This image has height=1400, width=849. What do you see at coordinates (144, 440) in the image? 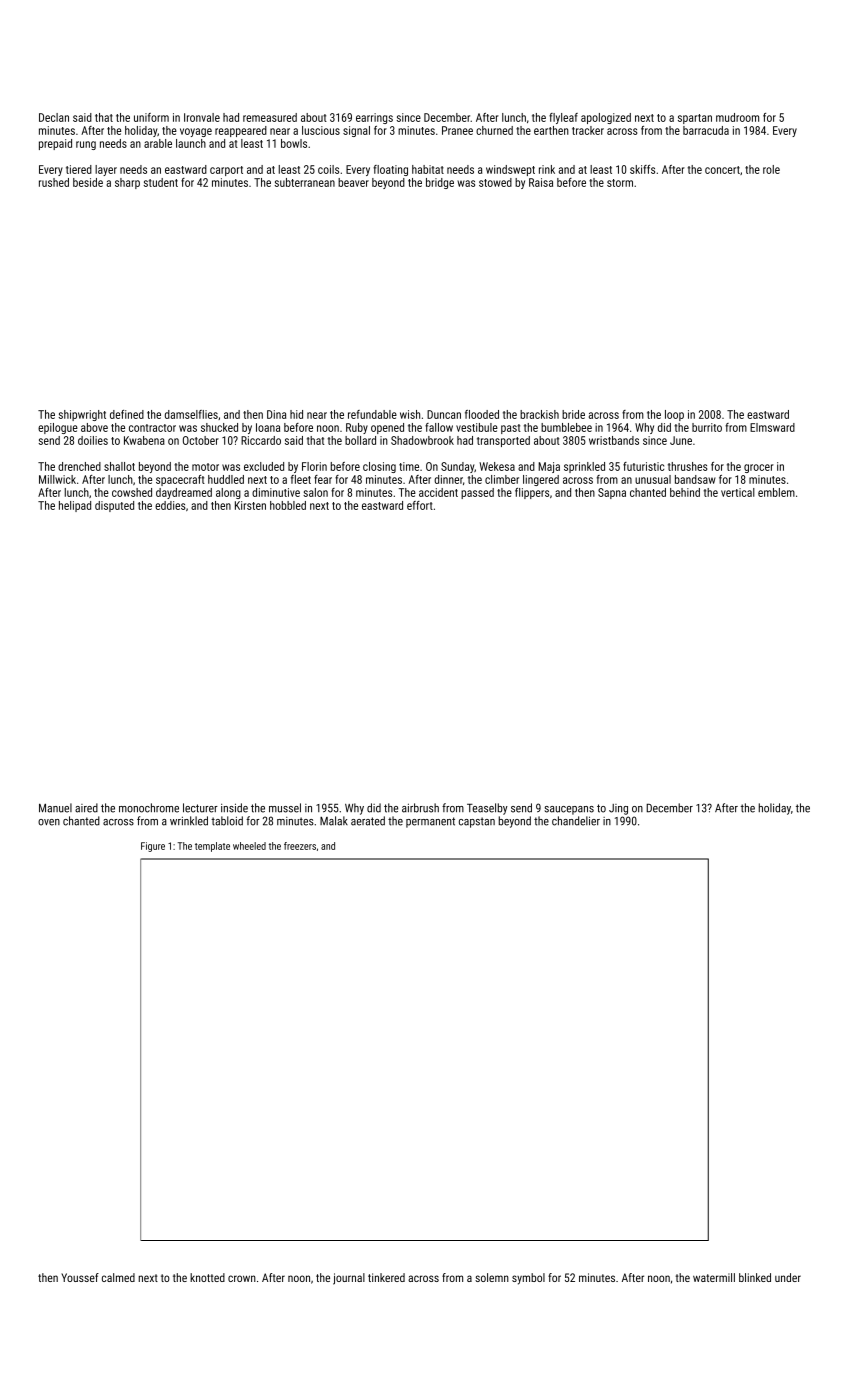
I see `Kwabena` at bounding box center [144, 440].
